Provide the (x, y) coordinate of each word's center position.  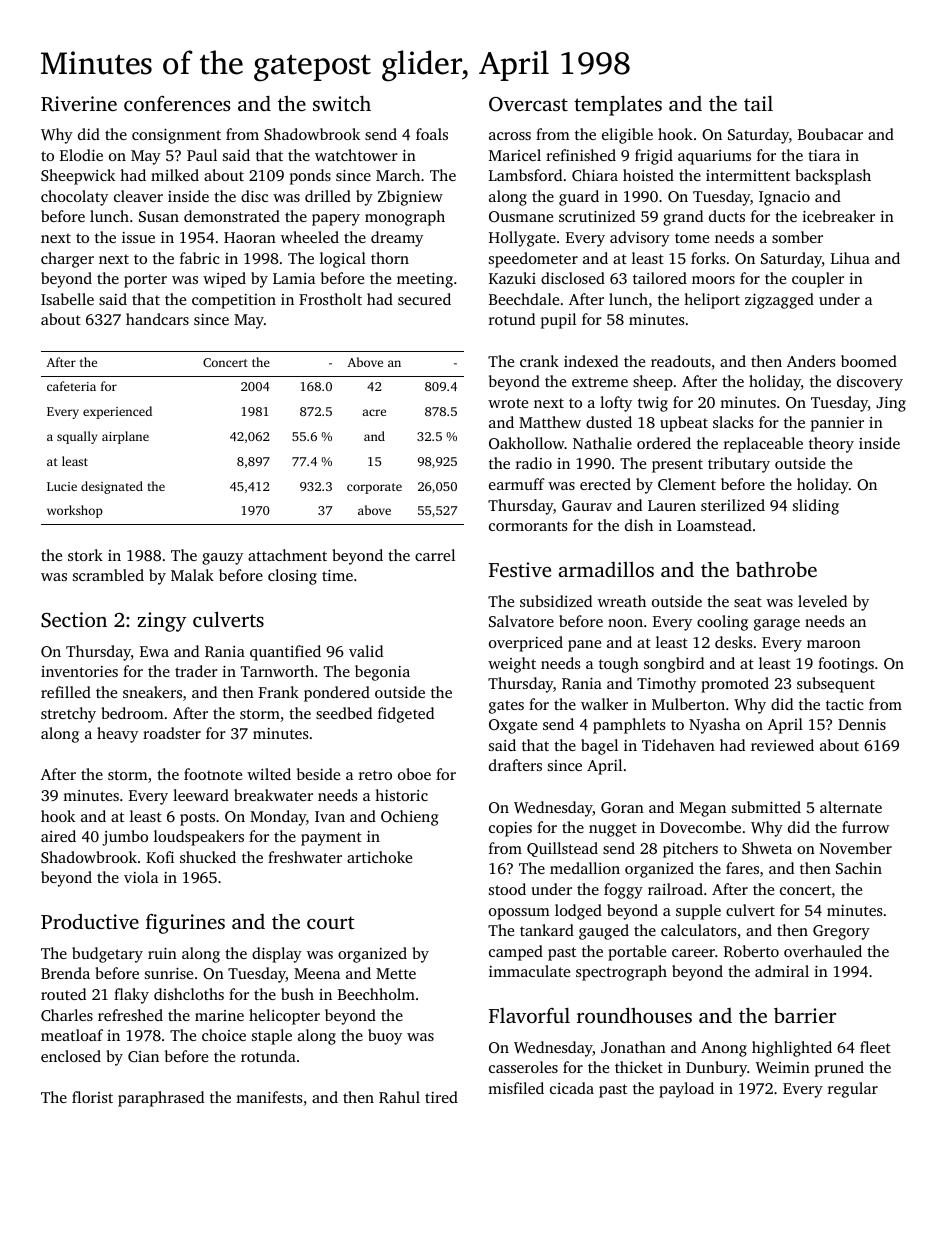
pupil (558, 321)
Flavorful (529, 1015)
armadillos (606, 569)
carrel (435, 555)
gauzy (222, 559)
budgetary (107, 955)
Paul (202, 155)
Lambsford (525, 175)
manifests (269, 1097)
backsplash (833, 177)
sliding (816, 507)
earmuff (517, 484)
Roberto (751, 951)
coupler (818, 280)
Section (74, 620)
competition (234, 301)
